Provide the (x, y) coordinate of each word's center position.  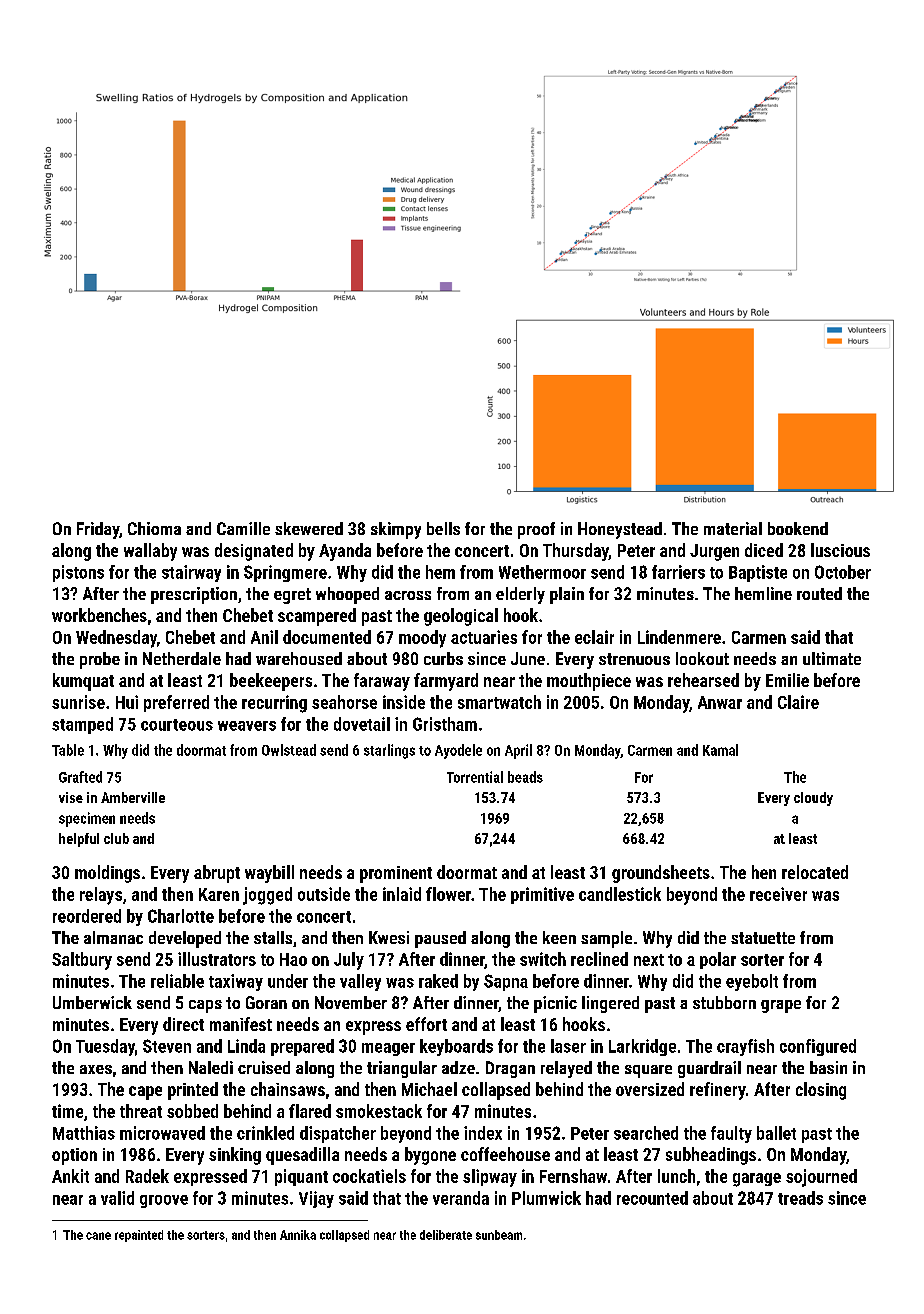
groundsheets (661, 874)
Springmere (285, 573)
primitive (542, 895)
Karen (219, 894)
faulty (731, 1134)
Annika (298, 1235)
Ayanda (345, 552)
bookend (798, 528)
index (483, 1133)
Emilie (787, 680)
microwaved (162, 1133)
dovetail (362, 724)
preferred (176, 703)
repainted (139, 1236)
